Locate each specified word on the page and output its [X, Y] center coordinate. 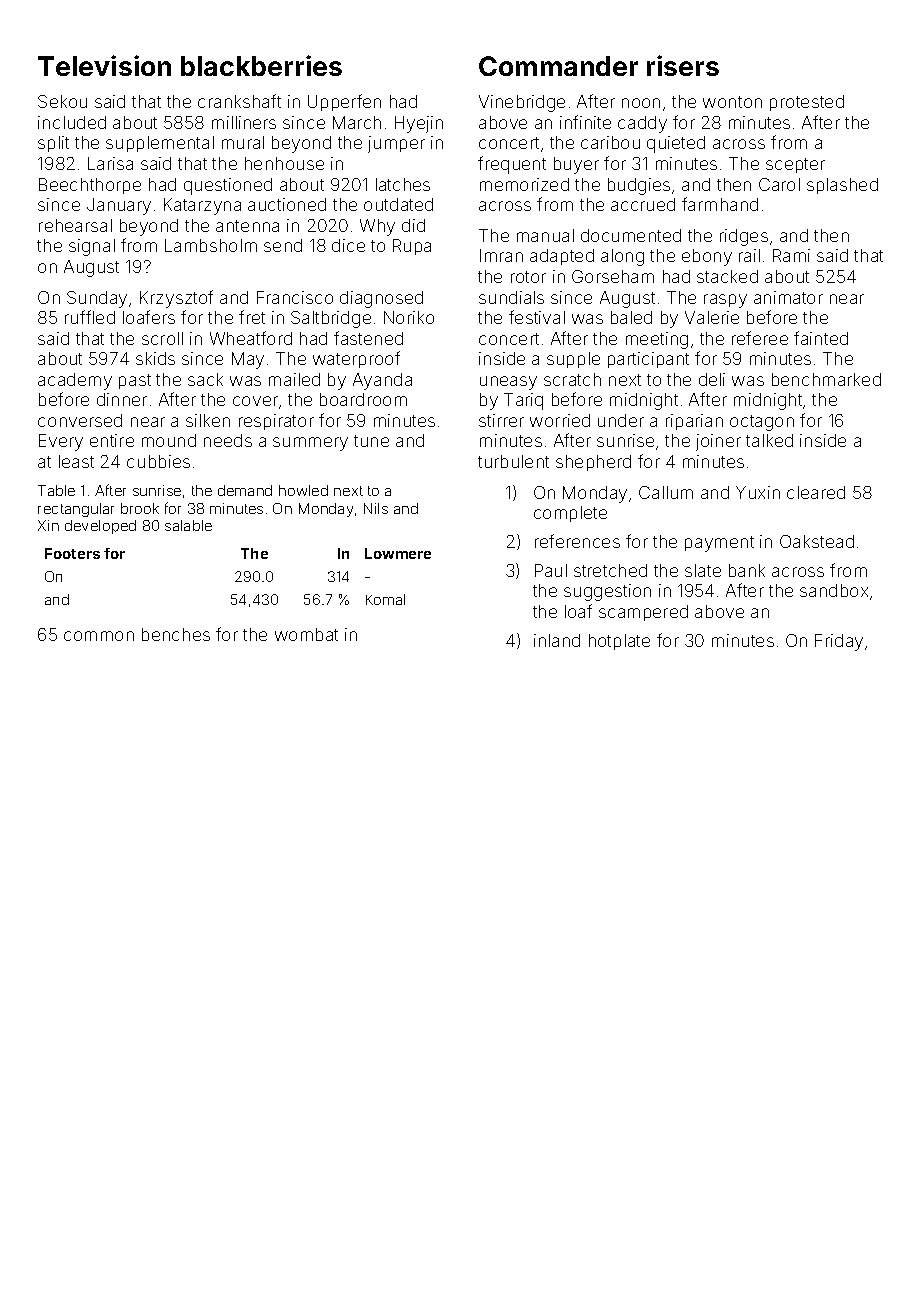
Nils [376, 508]
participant [648, 360]
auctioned [287, 204]
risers [683, 65]
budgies [639, 186]
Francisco [295, 297]
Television [104, 65]
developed [100, 527]
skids [155, 358]
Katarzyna [202, 206]
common [99, 636]
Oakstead [817, 541]
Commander [558, 66]
